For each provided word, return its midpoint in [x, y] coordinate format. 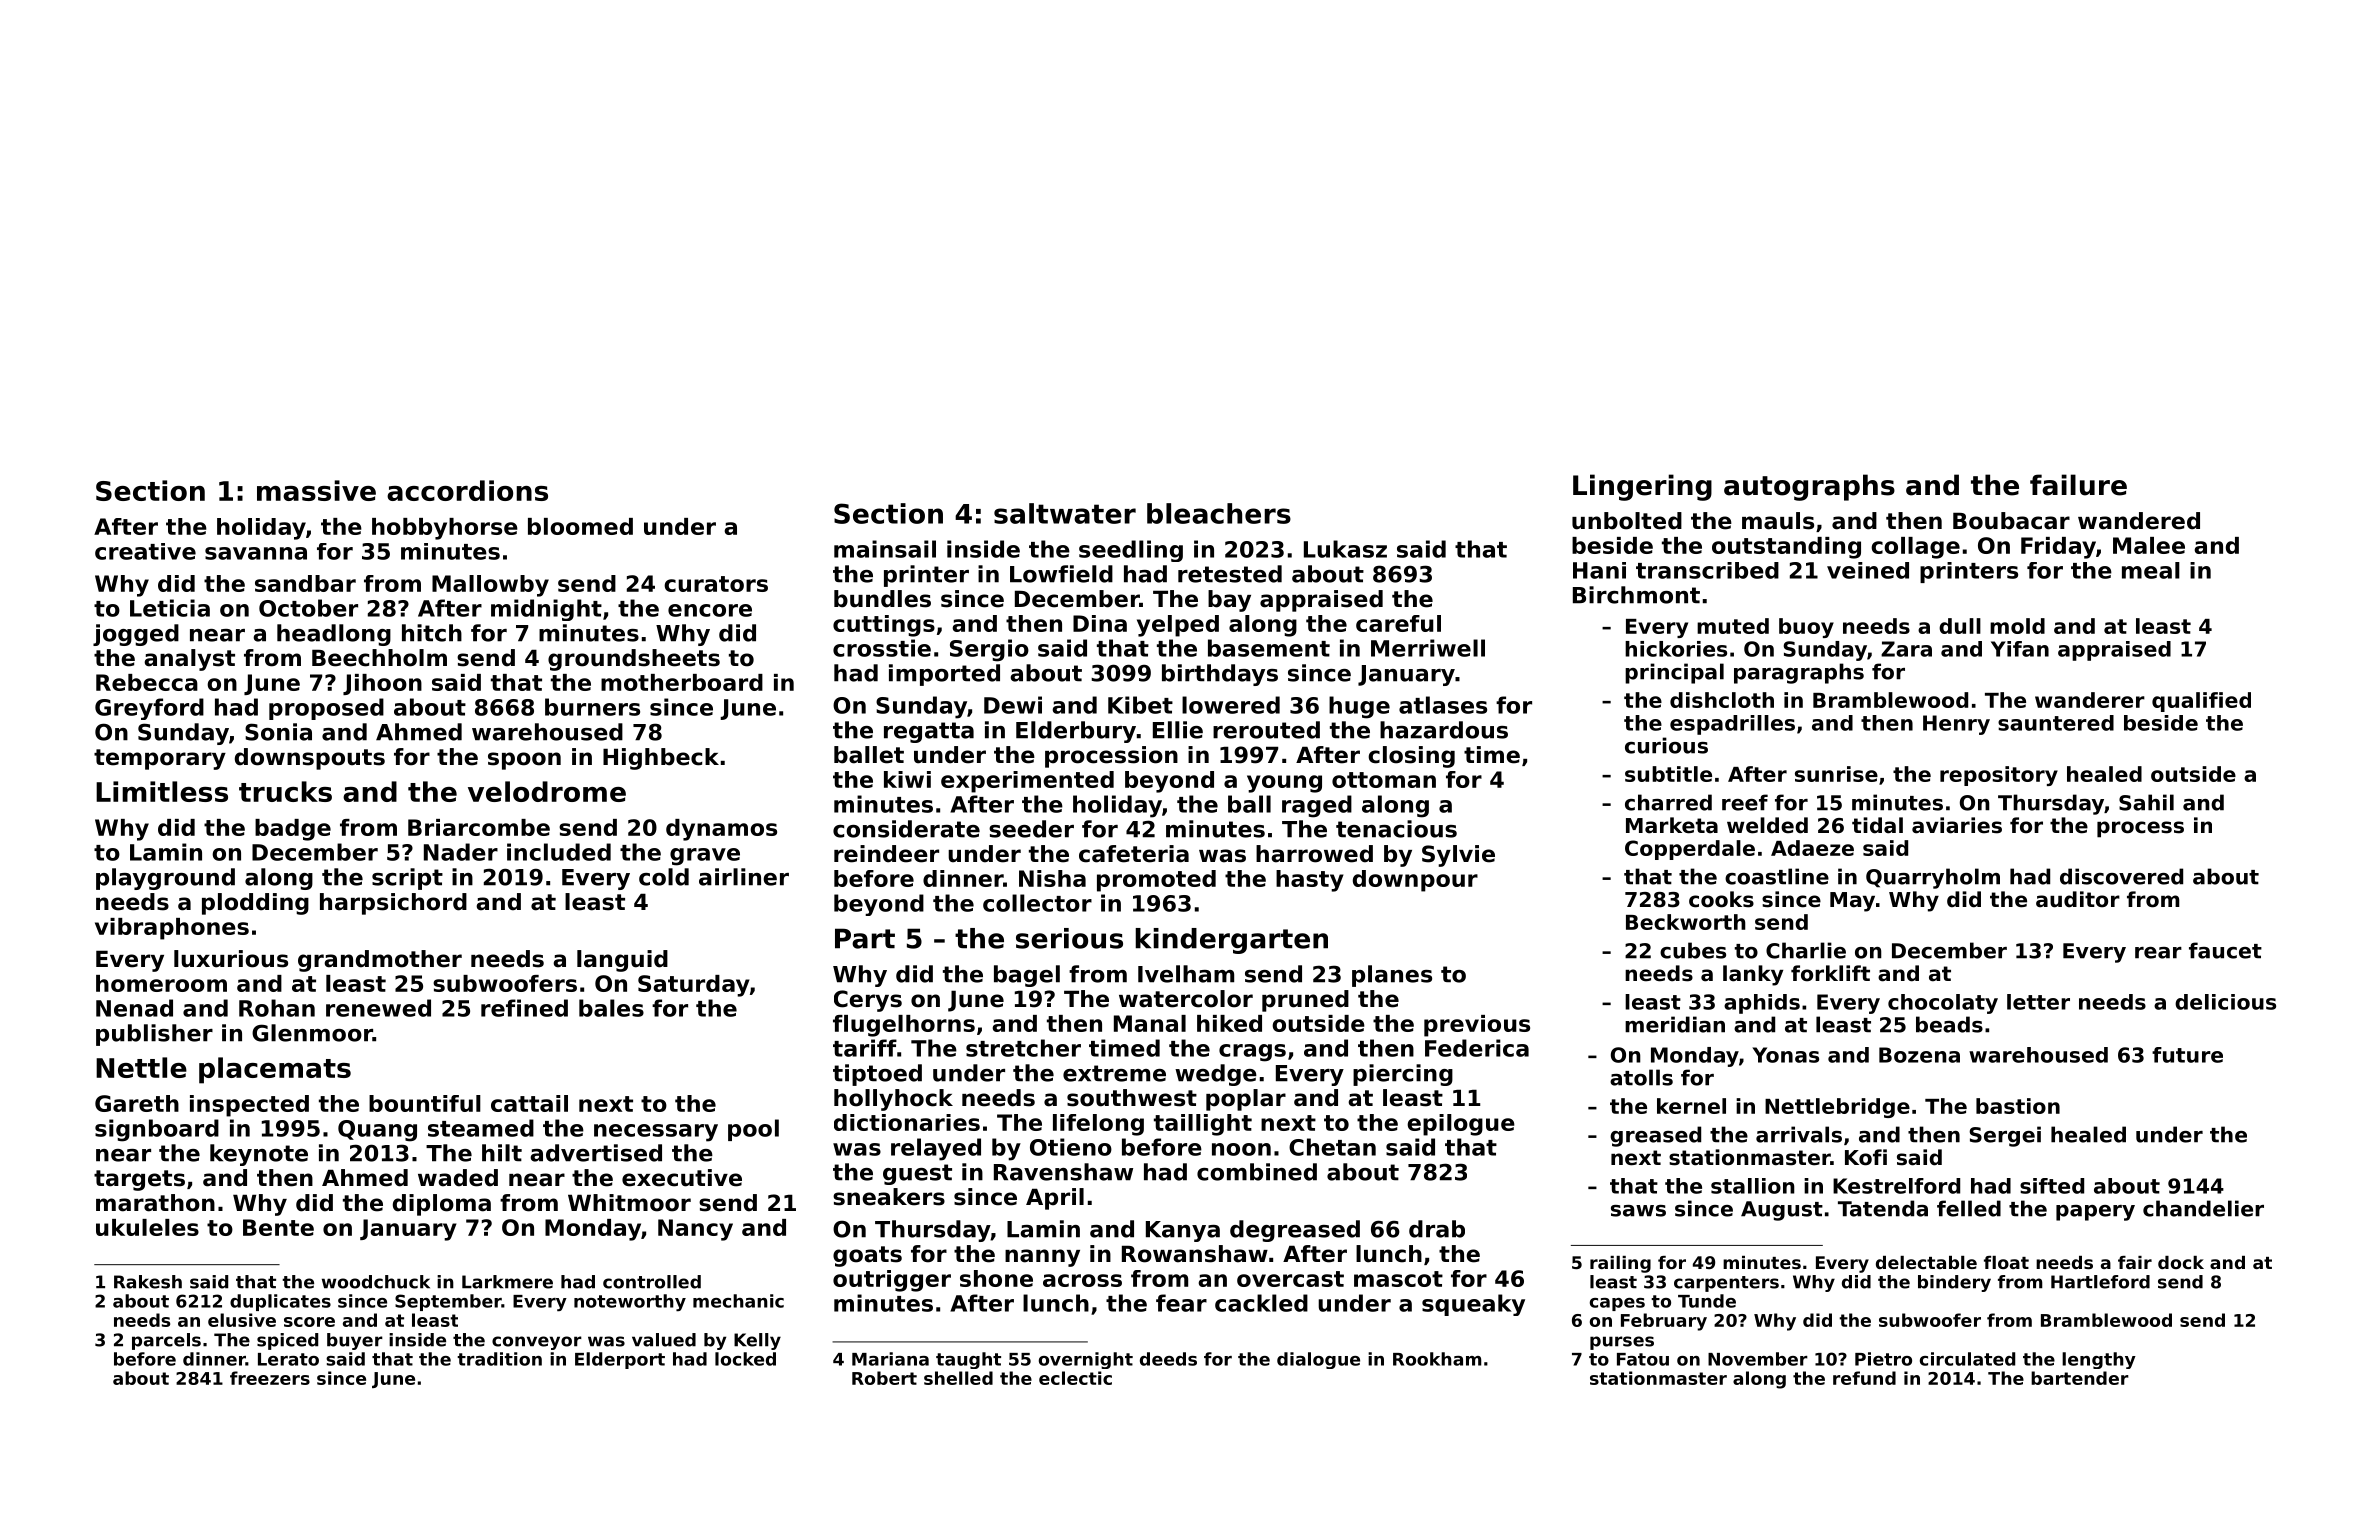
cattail [529, 1103]
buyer [355, 1341]
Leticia [170, 608]
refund [1864, 1378]
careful [1398, 623]
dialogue [1318, 1360]
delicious [2225, 1002]
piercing [1403, 1075]
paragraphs [1799, 673]
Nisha [1052, 878]
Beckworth [1686, 922]
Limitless [162, 791]
